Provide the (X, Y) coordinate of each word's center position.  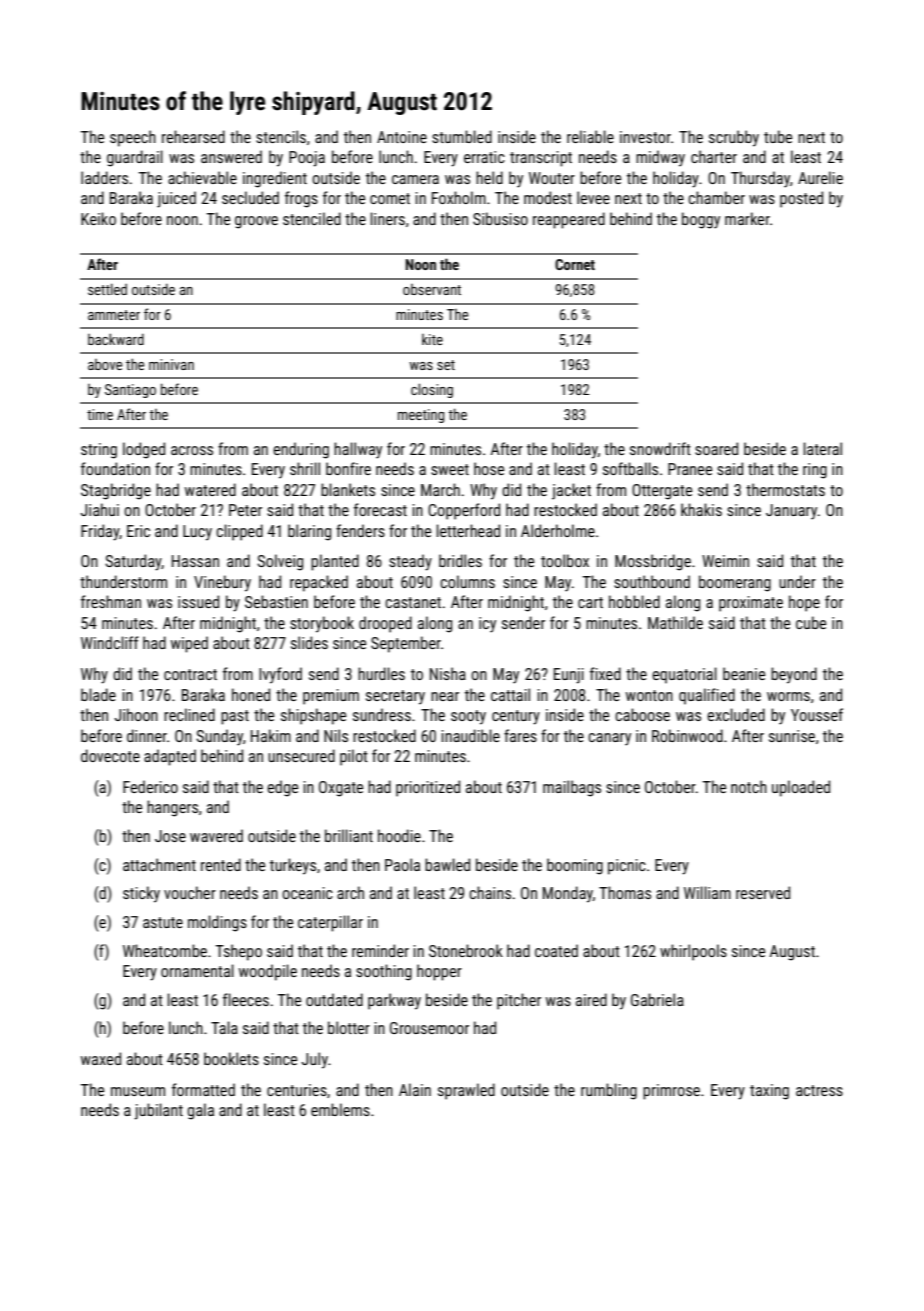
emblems (340, 1109)
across (192, 450)
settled (107, 289)
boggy (701, 220)
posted (801, 199)
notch (749, 786)
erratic (484, 157)
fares (520, 735)
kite (432, 339)
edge (282, 788)
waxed (101, 1058)
